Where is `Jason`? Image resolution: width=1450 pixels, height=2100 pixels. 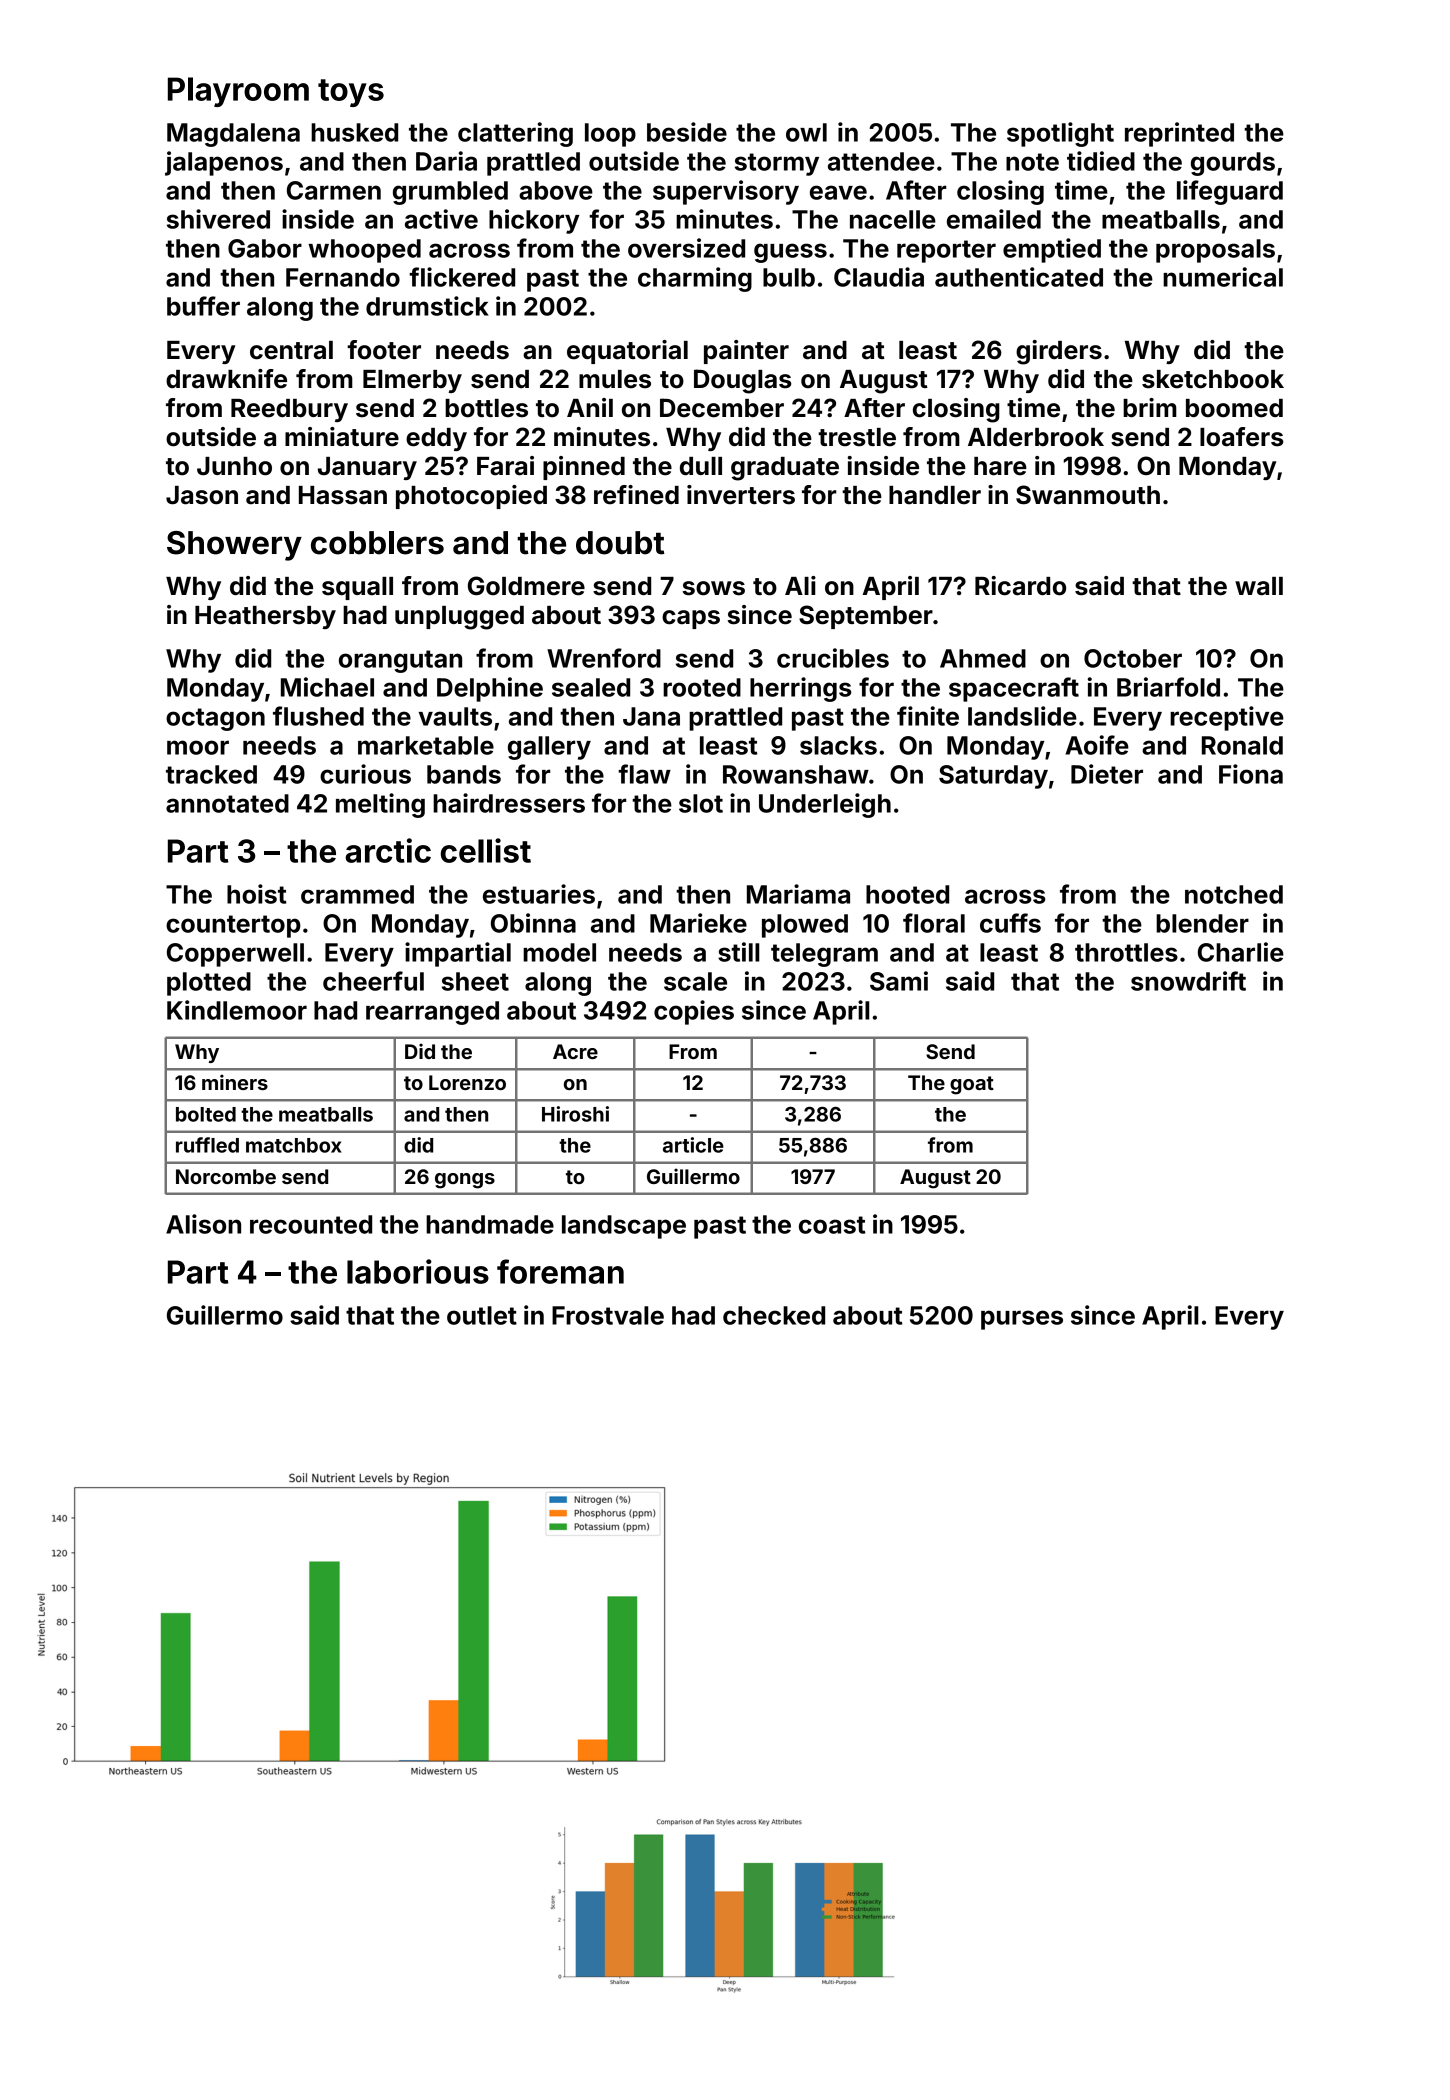 Jason is located at coordinates (202, 495).
